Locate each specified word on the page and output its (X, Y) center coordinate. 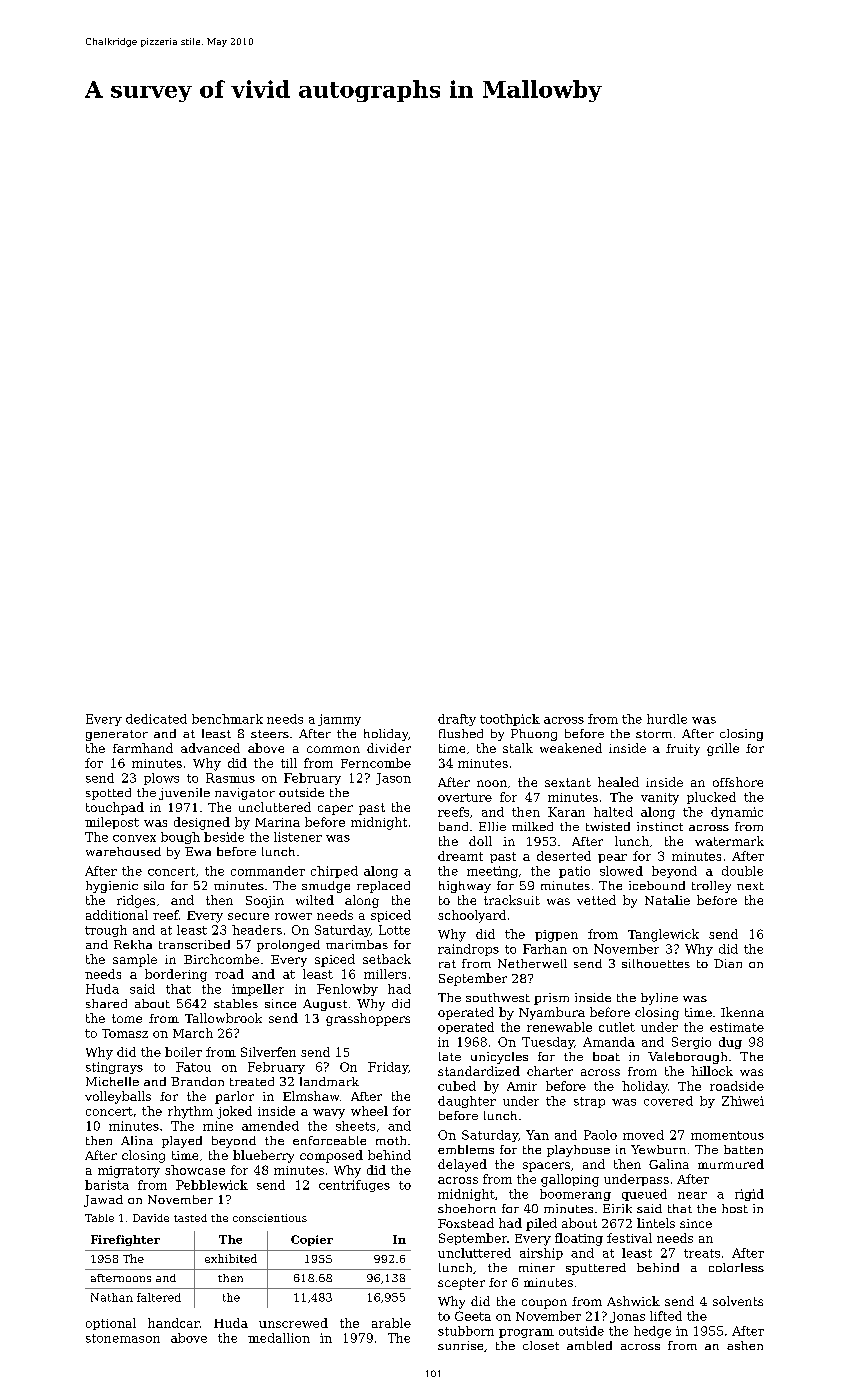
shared (106, 1003)
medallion (279, 1338)
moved (643, 1135)
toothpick (510, 720)
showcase (195, 1170)
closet (541, 1345)
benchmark (227, 719)
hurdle (667, 719)
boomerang (575, 1195)
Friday (388, 1068)
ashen (745, 1345)
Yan (537, 1135)
